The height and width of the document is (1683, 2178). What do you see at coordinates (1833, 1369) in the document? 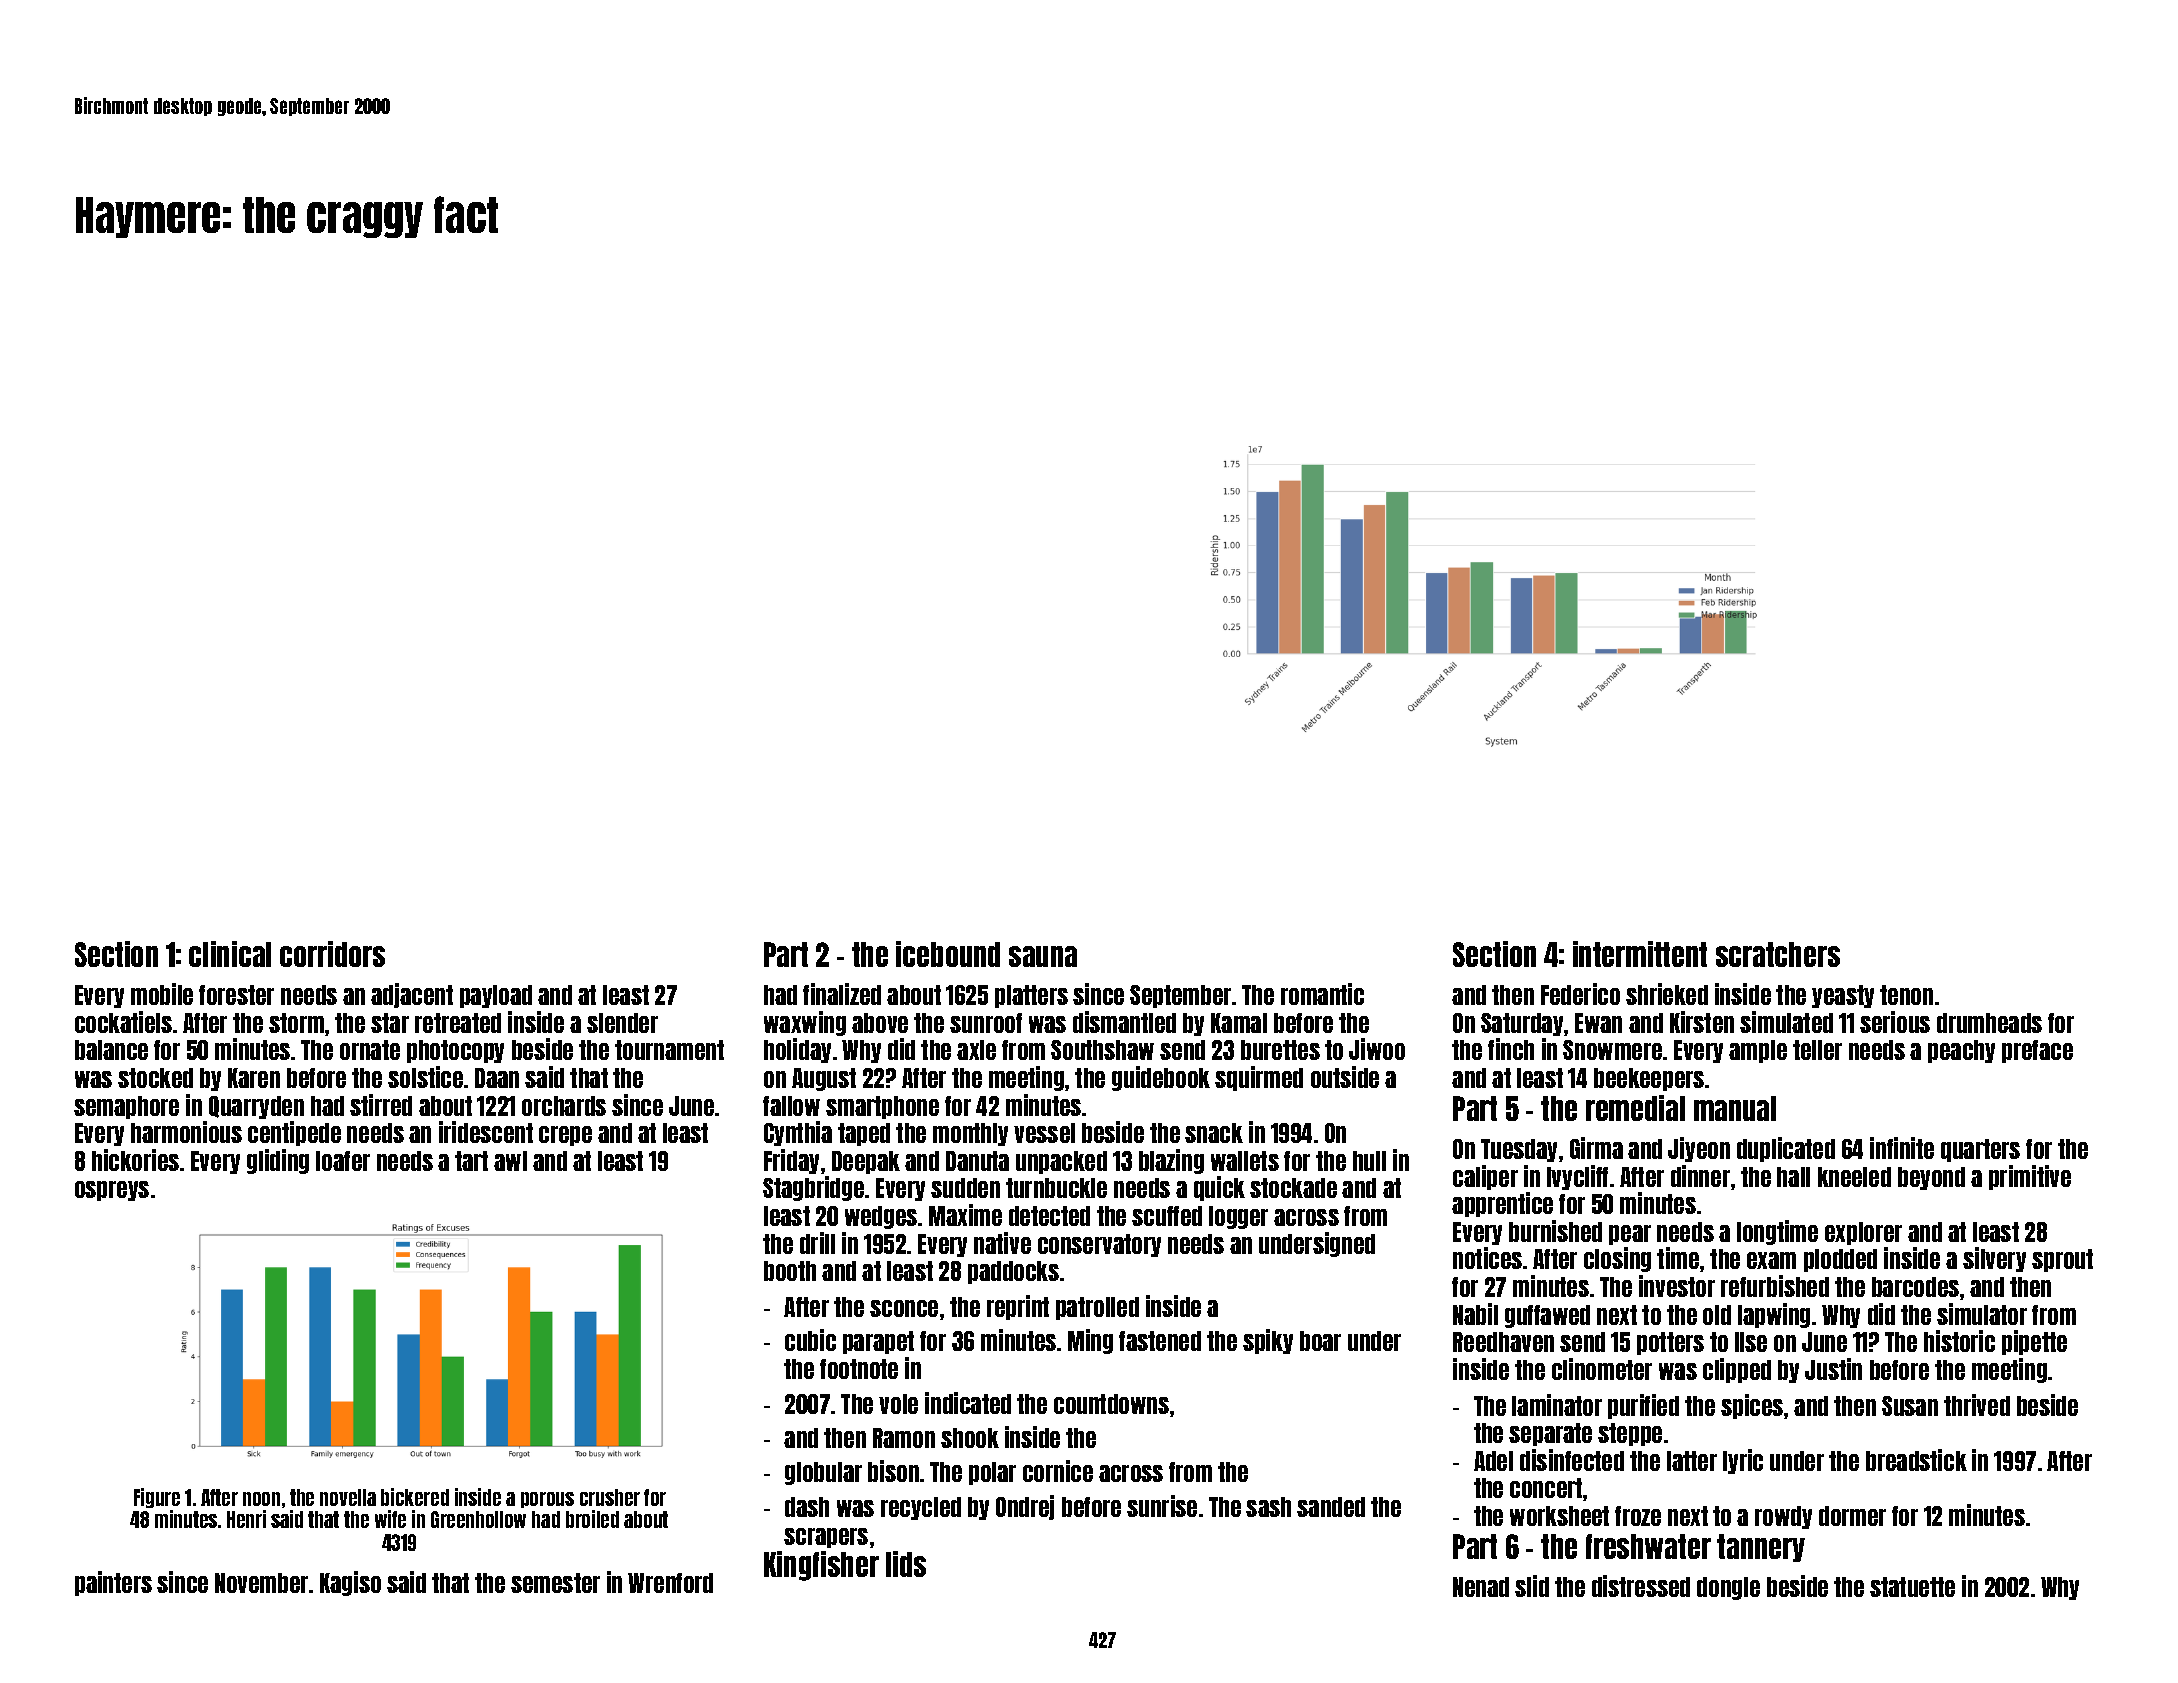
I see `Justin` at bounding box center [1833, 1369].
